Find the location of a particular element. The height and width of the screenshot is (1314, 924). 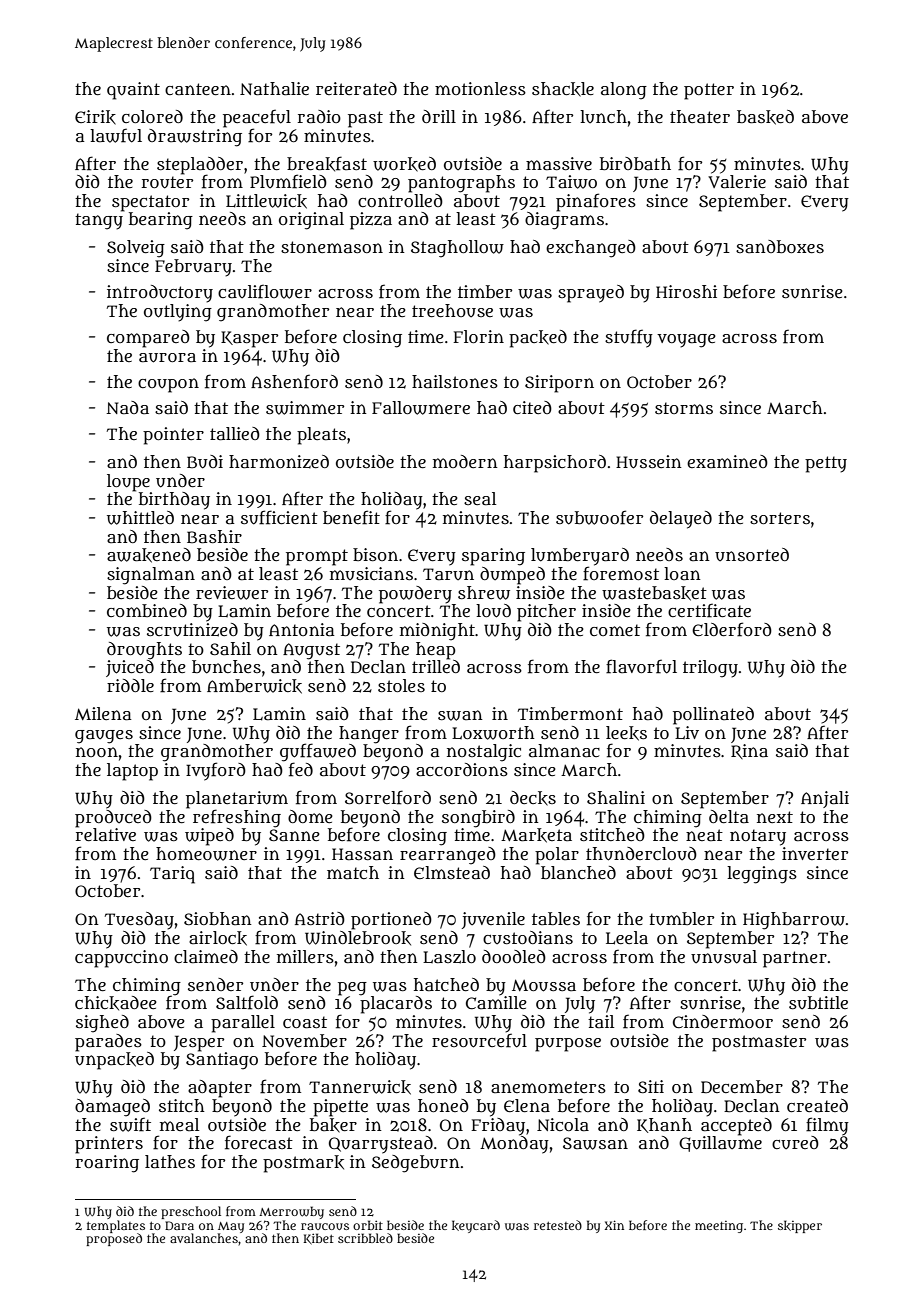

potter is located at coordinates (709, 91).
